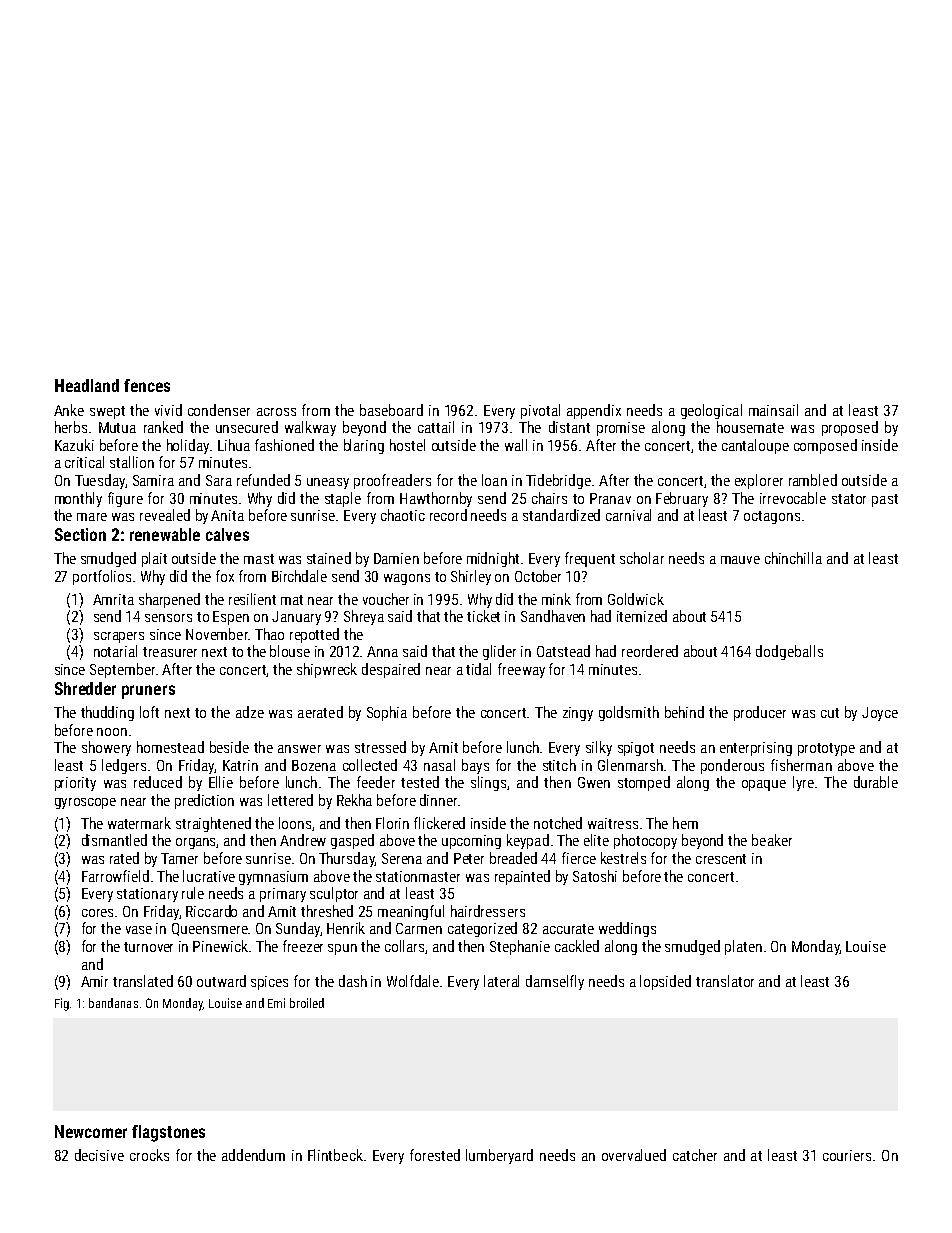  Describe the element at coordinates (665, 982) in the screenshot. I see `lopsided` at that location.
